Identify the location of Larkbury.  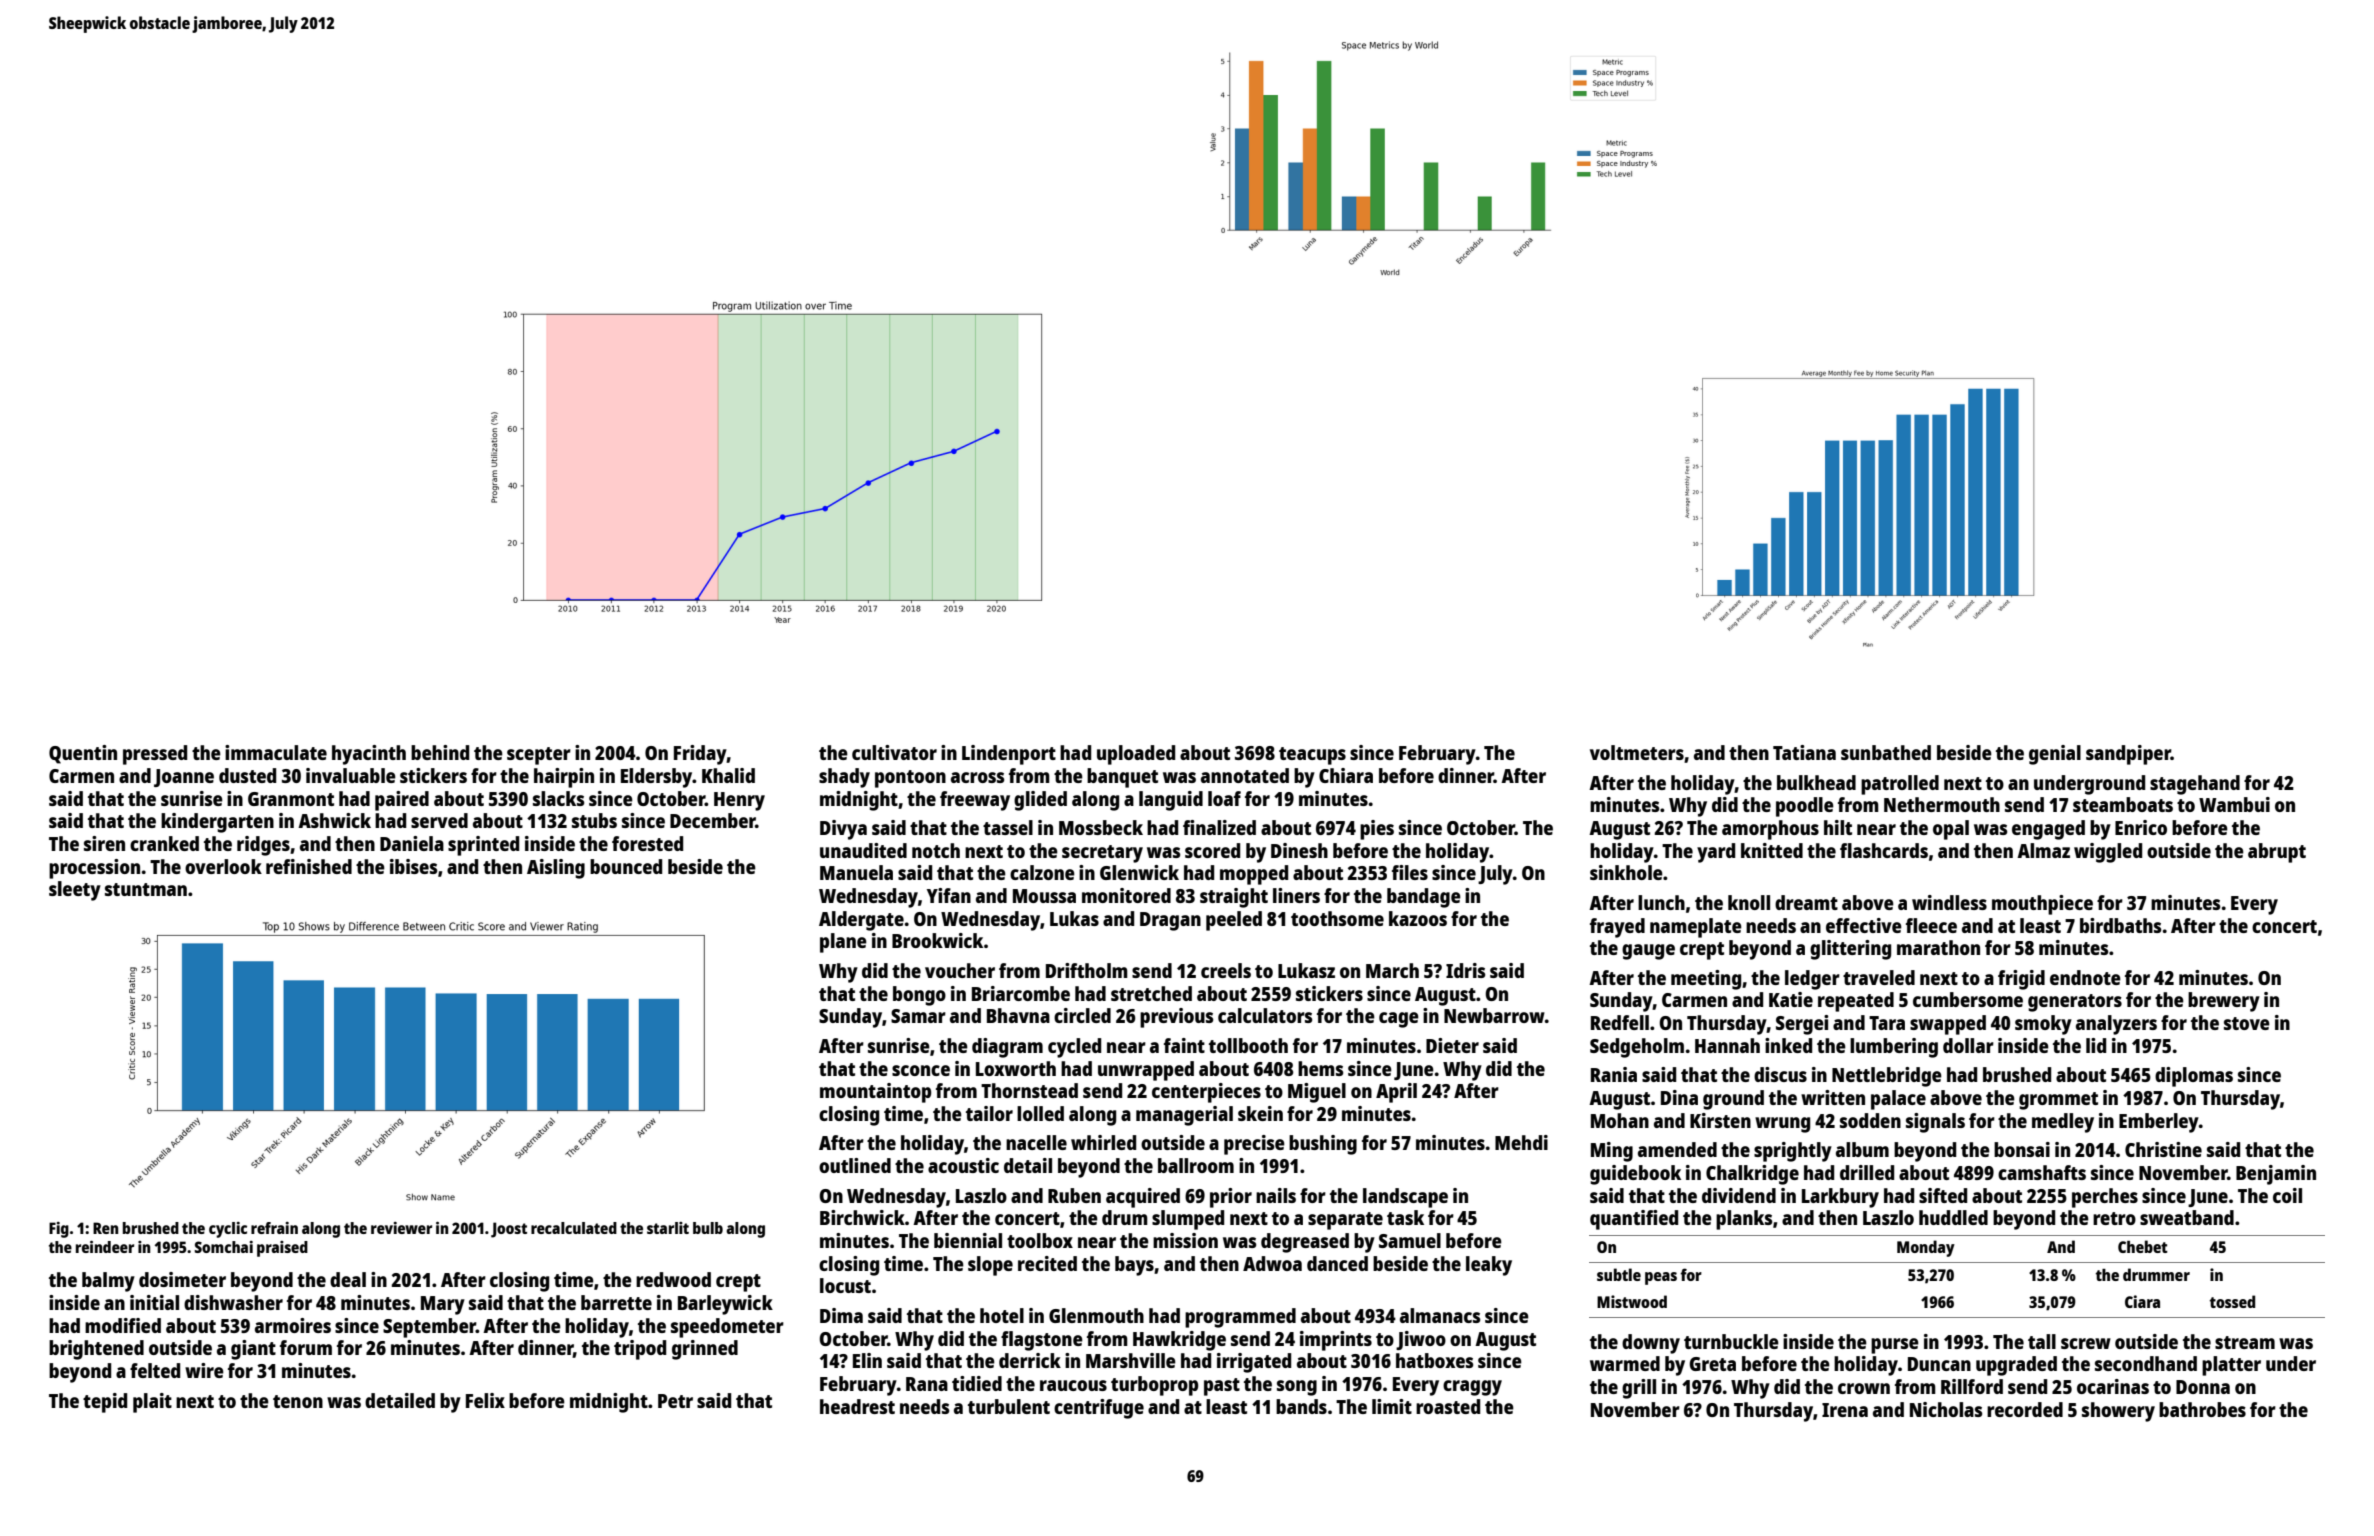
(1840, 1198).
